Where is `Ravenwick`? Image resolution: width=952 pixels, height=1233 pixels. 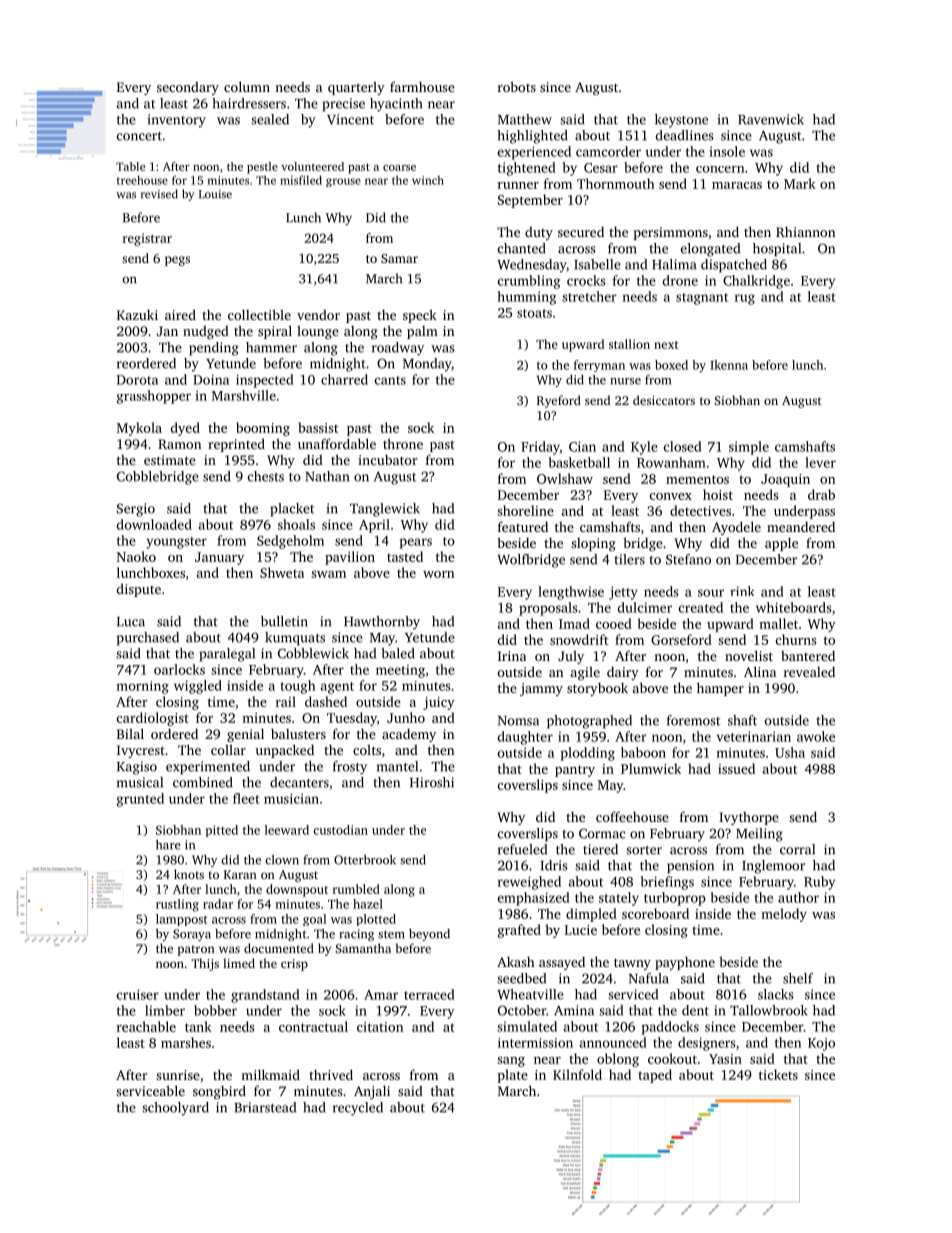 Ravenwick is located at coordinates (771, 119).
